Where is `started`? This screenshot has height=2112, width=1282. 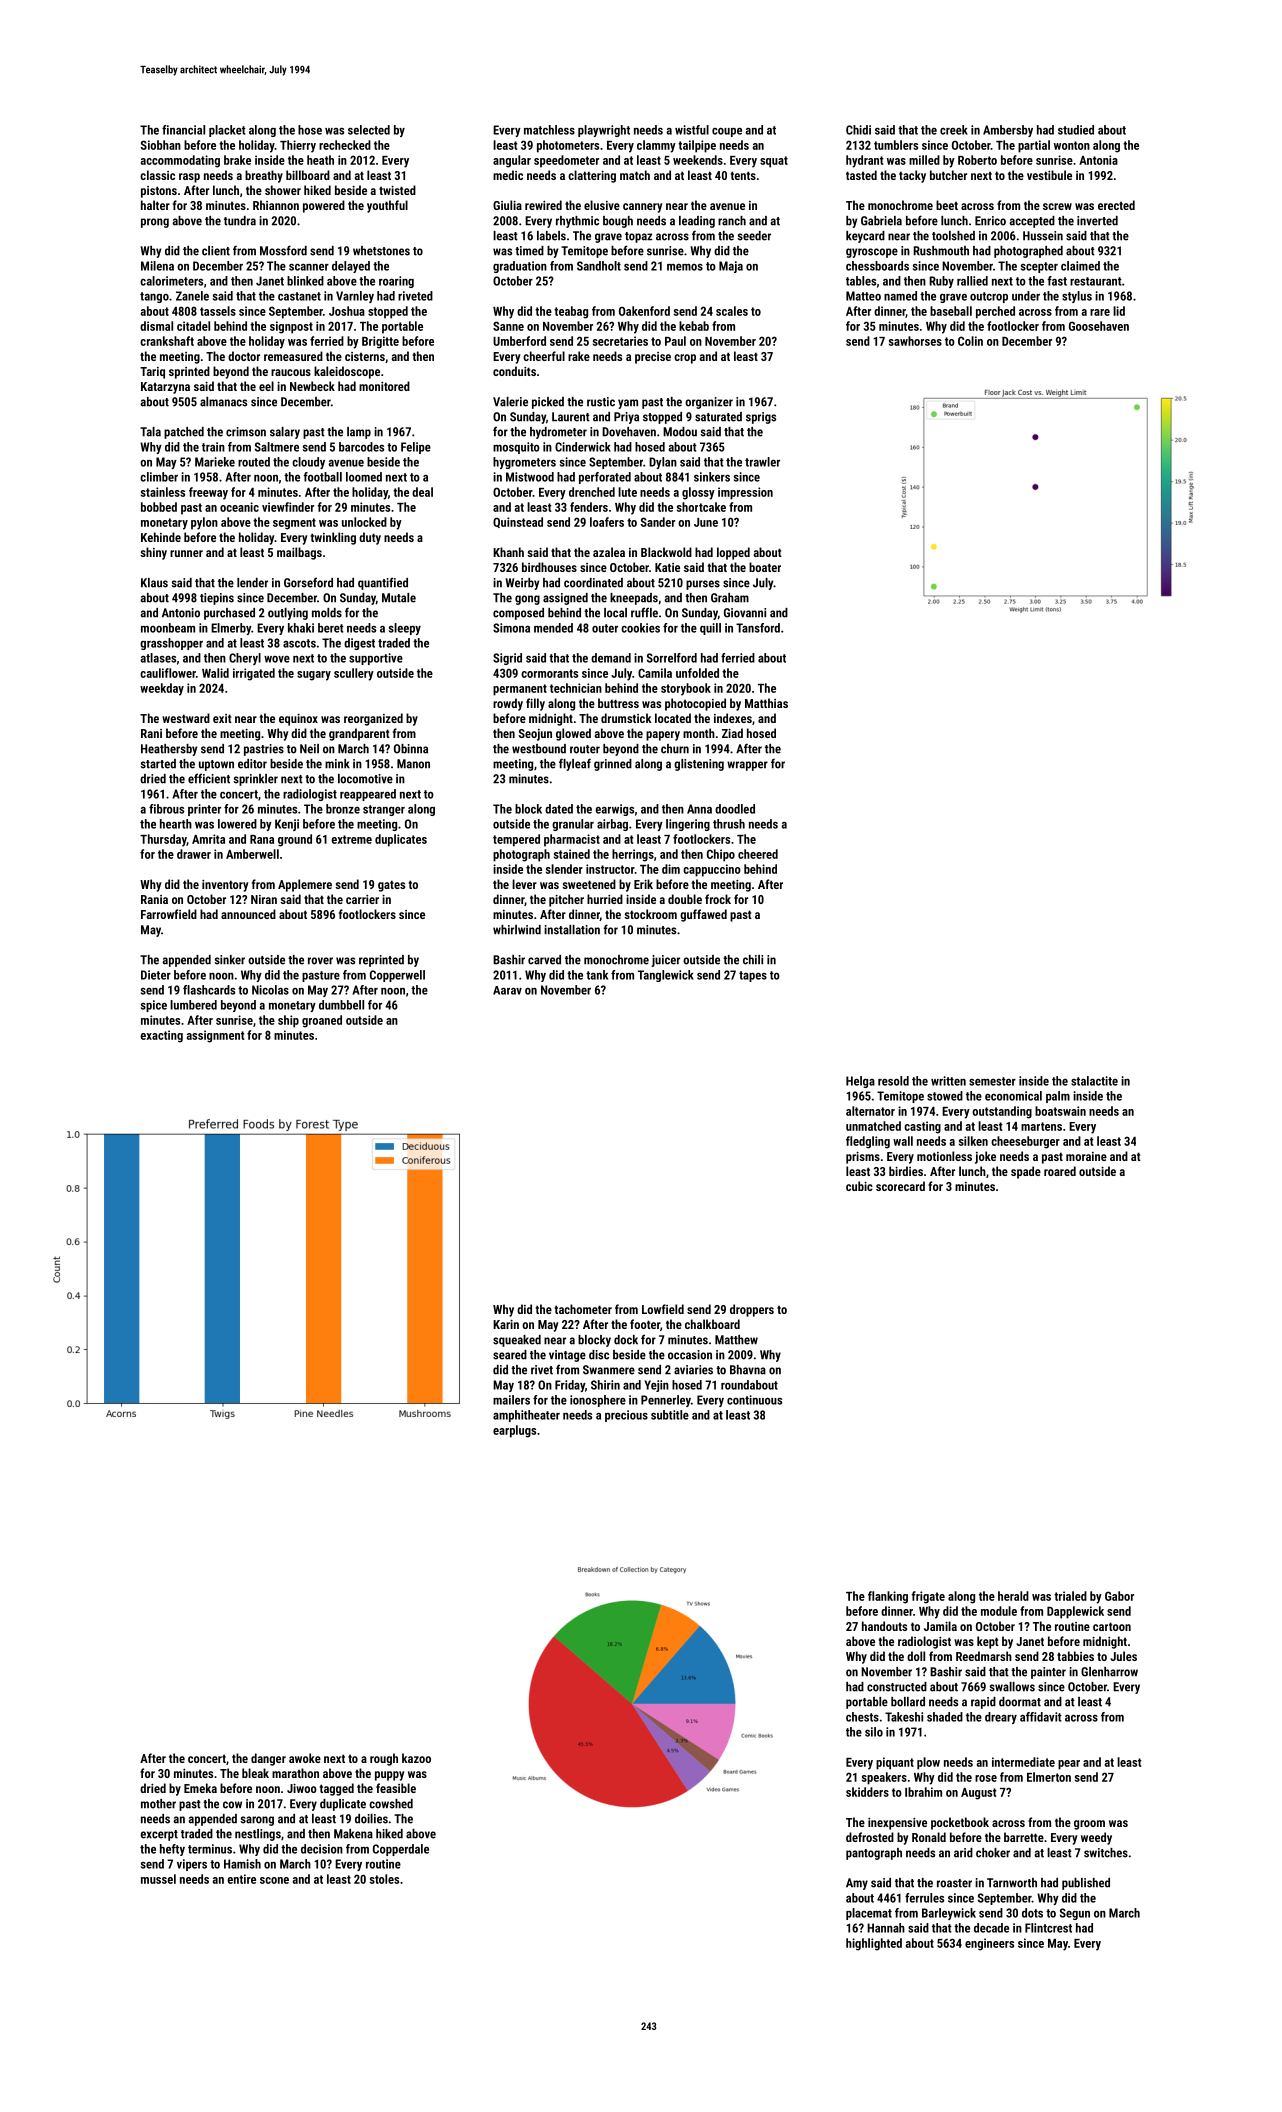 started is located at coordinates (158, 764).
